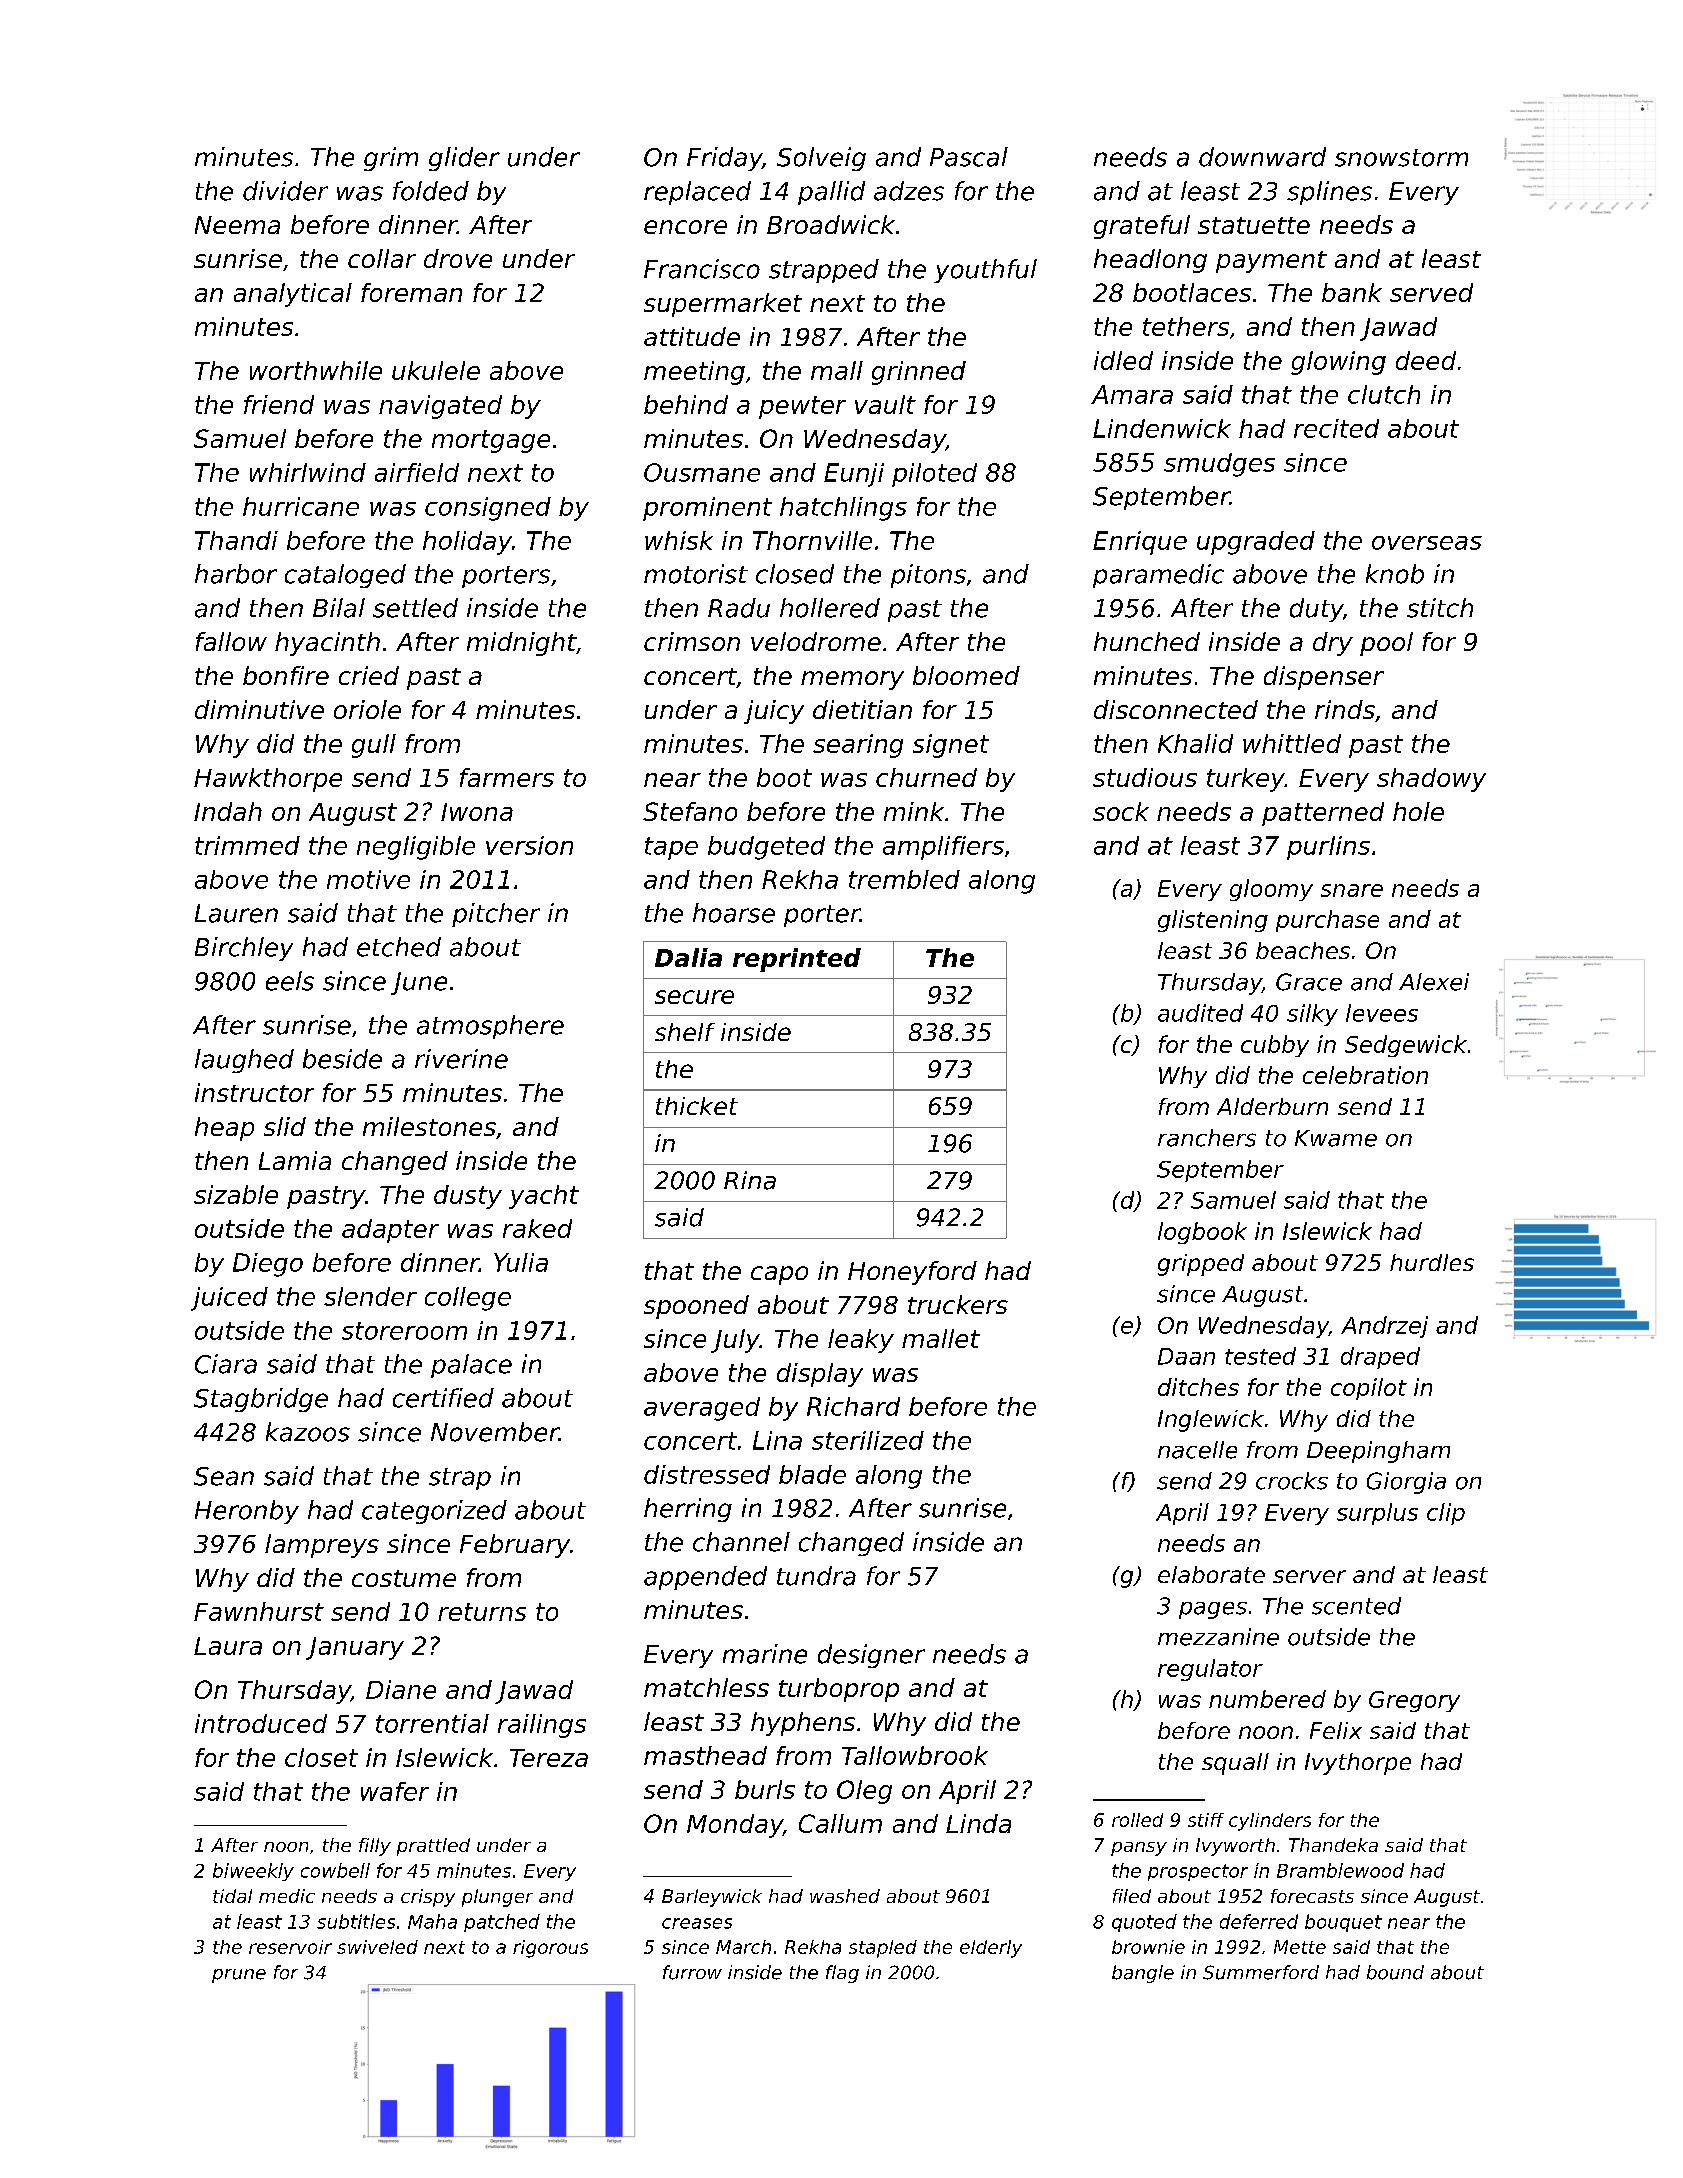  What do you see at coordinates (842, 1974) in the screenshot?
I see `flag` at bounding box center [842, 1974].
